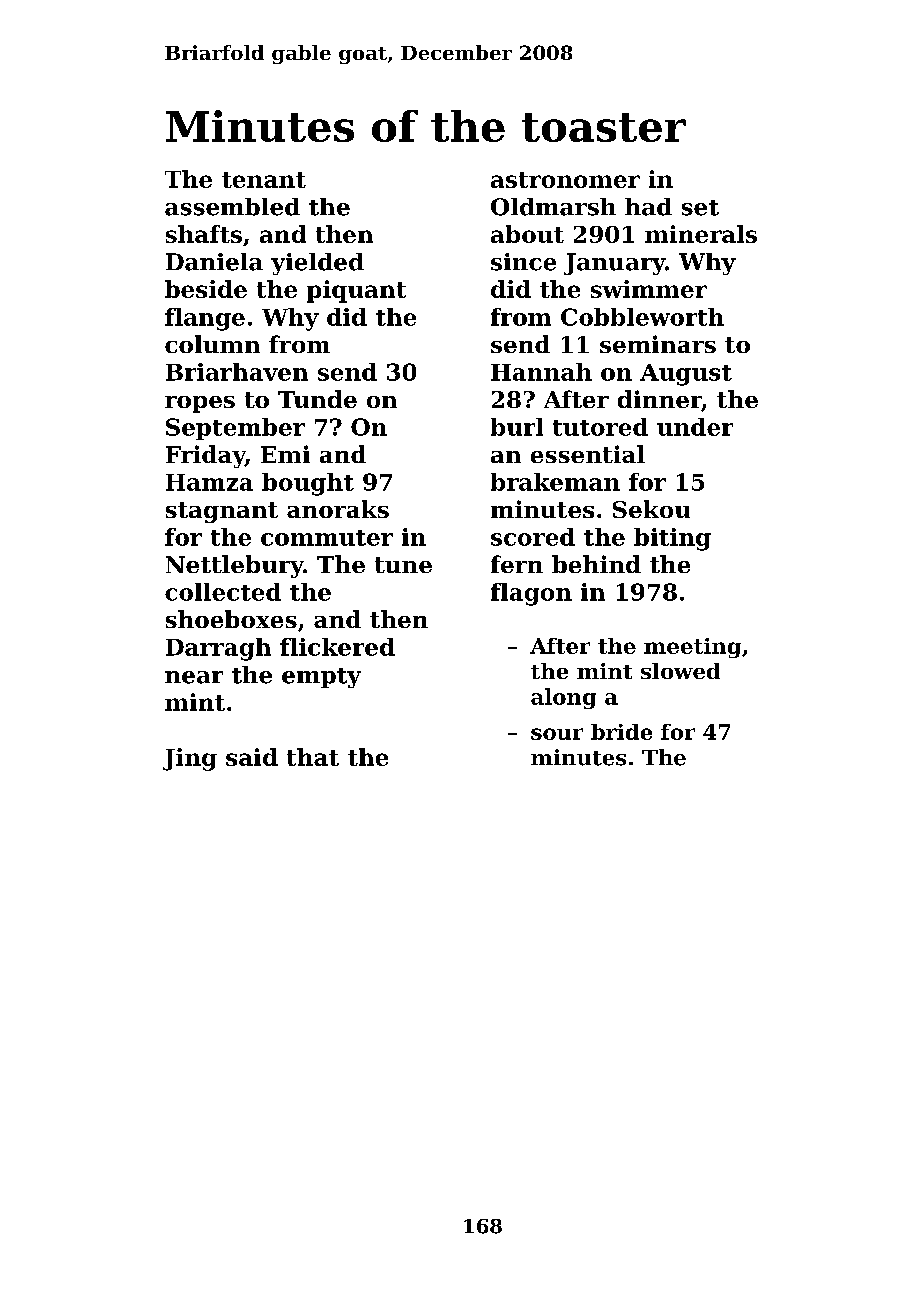 This screenshot has height=1311, width=924. I want to click on scored, so click(533, 537).
